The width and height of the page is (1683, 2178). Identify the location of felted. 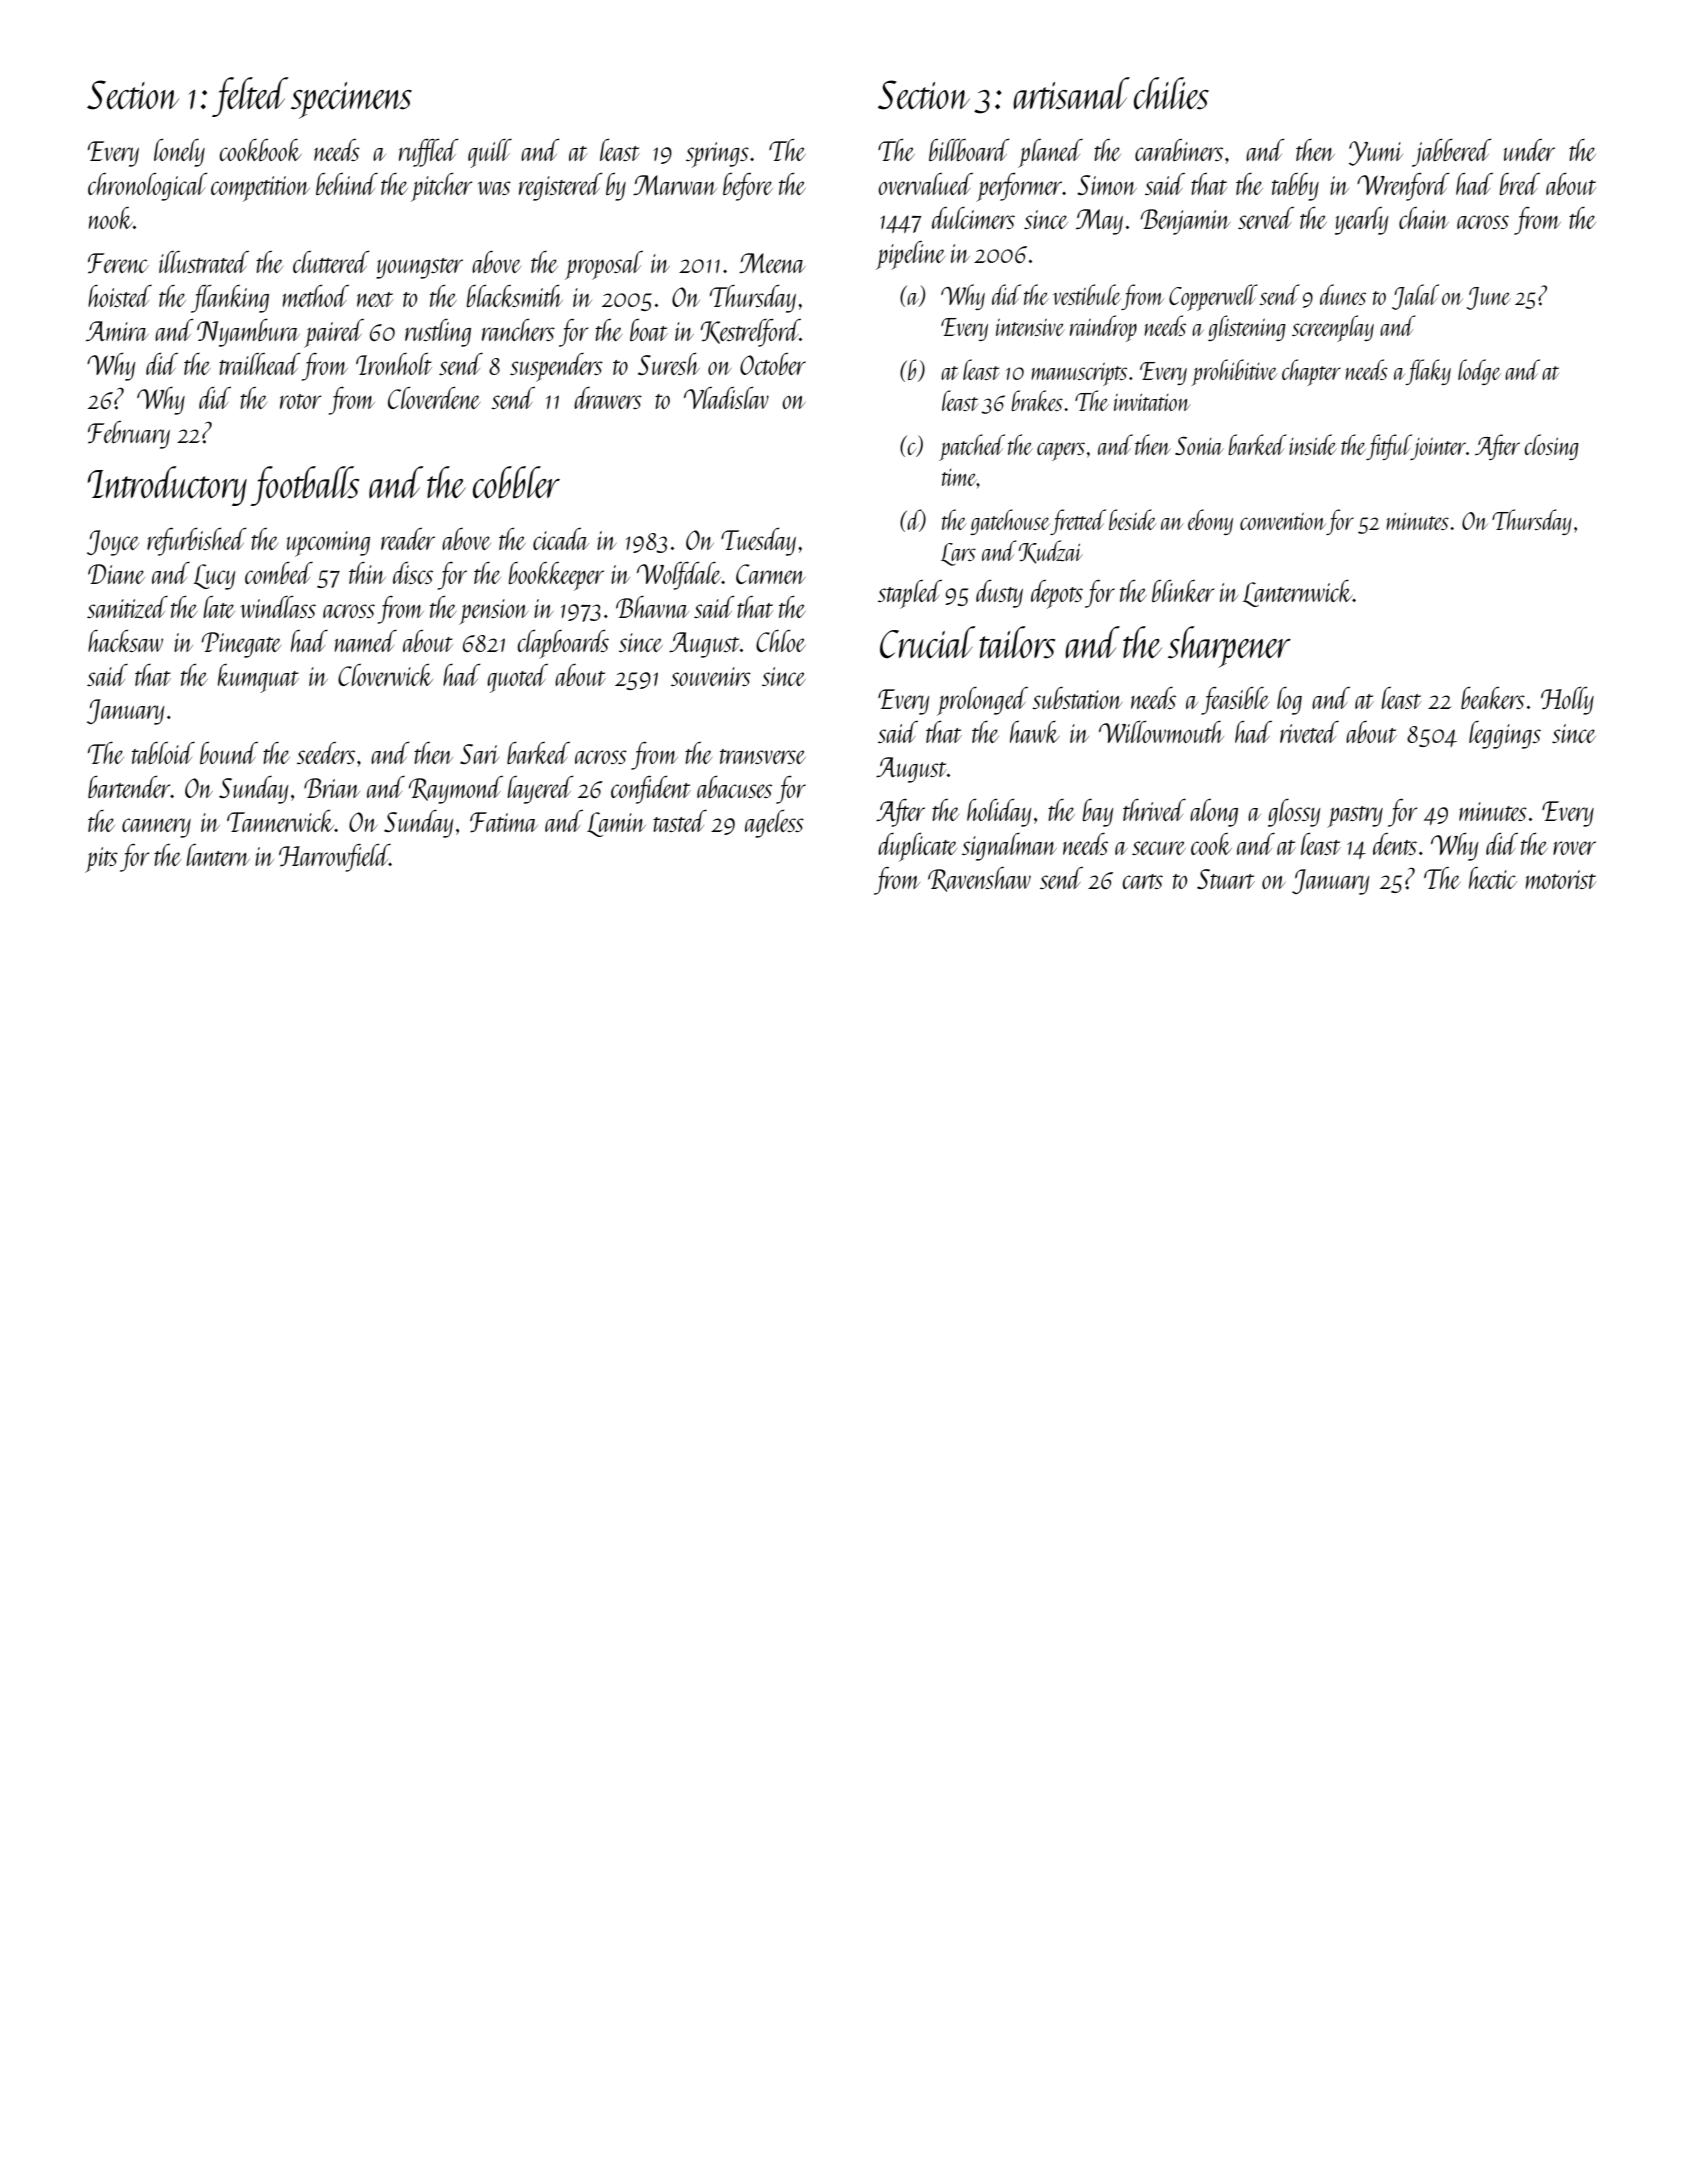
(250, 97).
